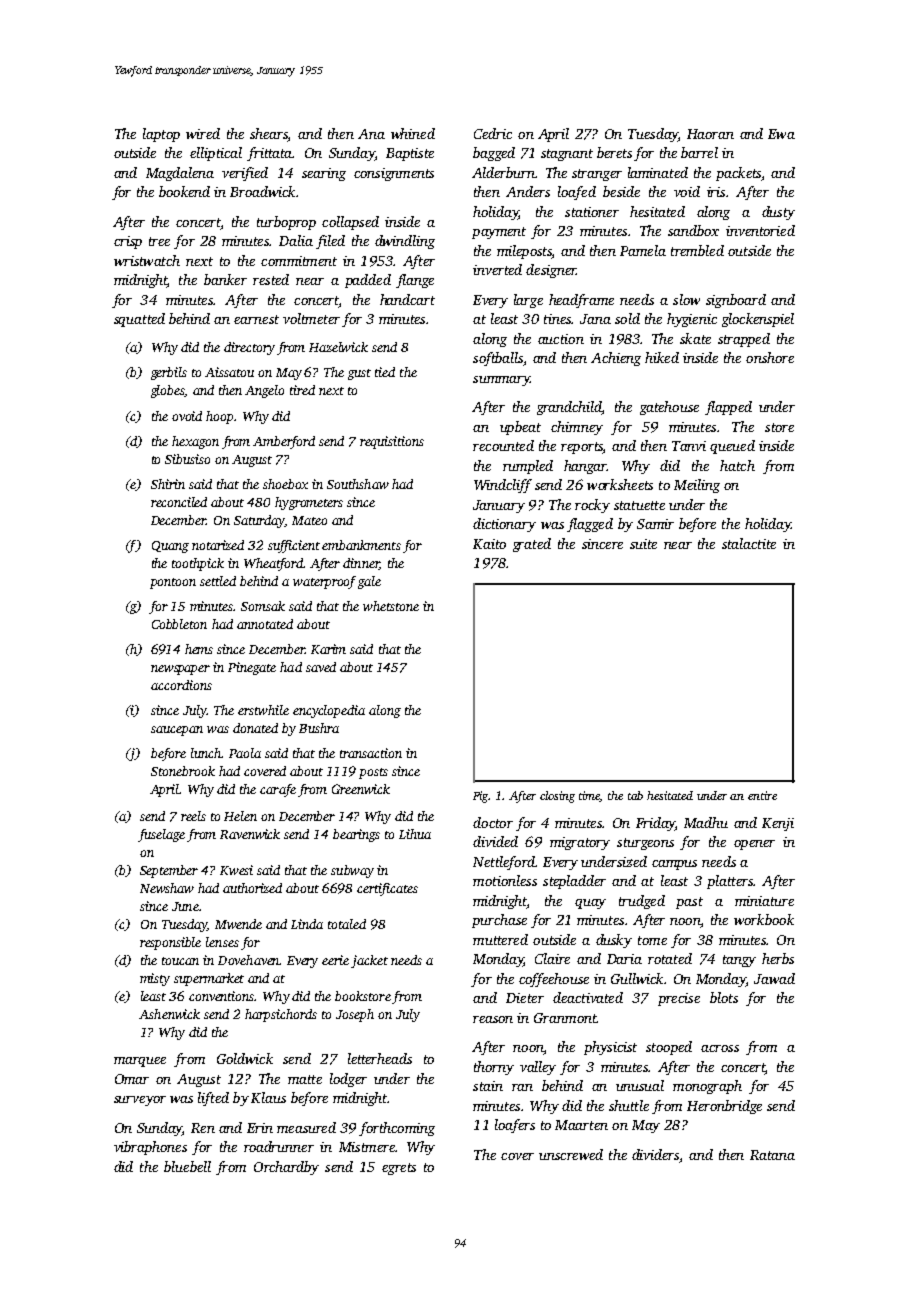  Describe the element at coordinates (187, 1166) in the page. I see `bluebell` at that location.
